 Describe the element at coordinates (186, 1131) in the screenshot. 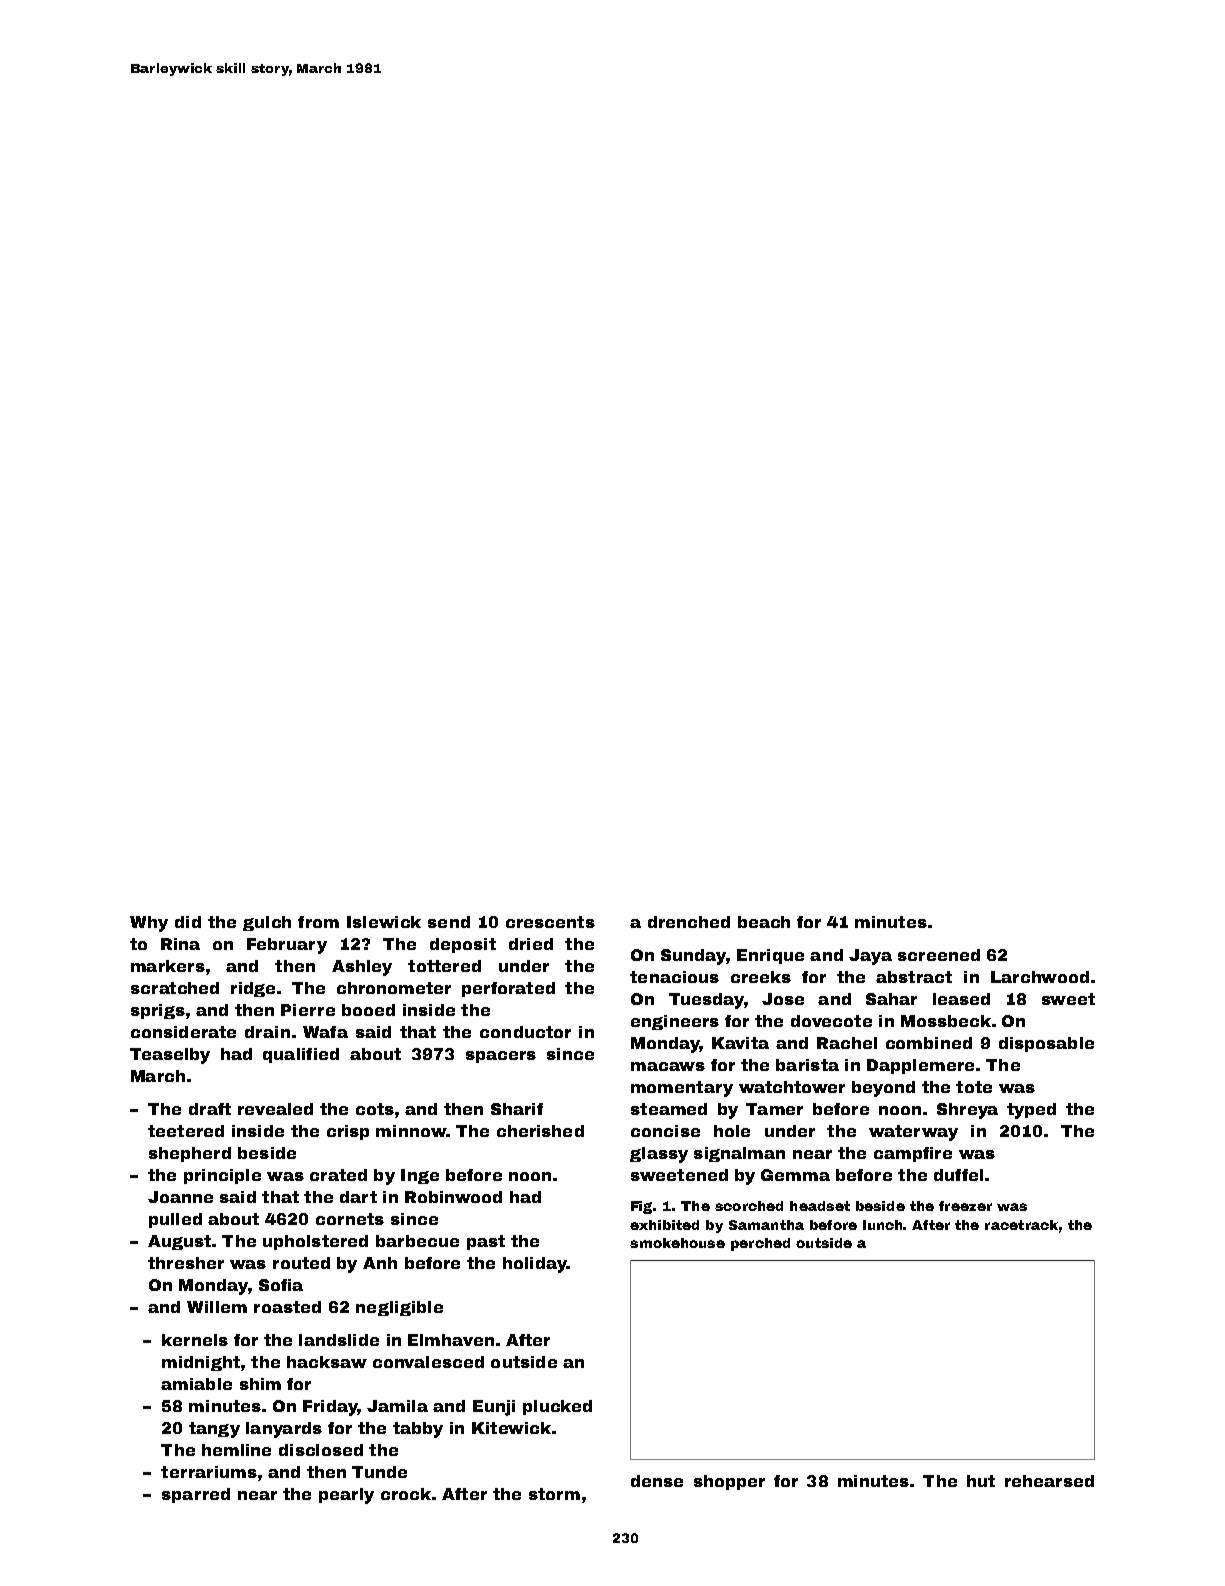

I see `teetered` at that location.
